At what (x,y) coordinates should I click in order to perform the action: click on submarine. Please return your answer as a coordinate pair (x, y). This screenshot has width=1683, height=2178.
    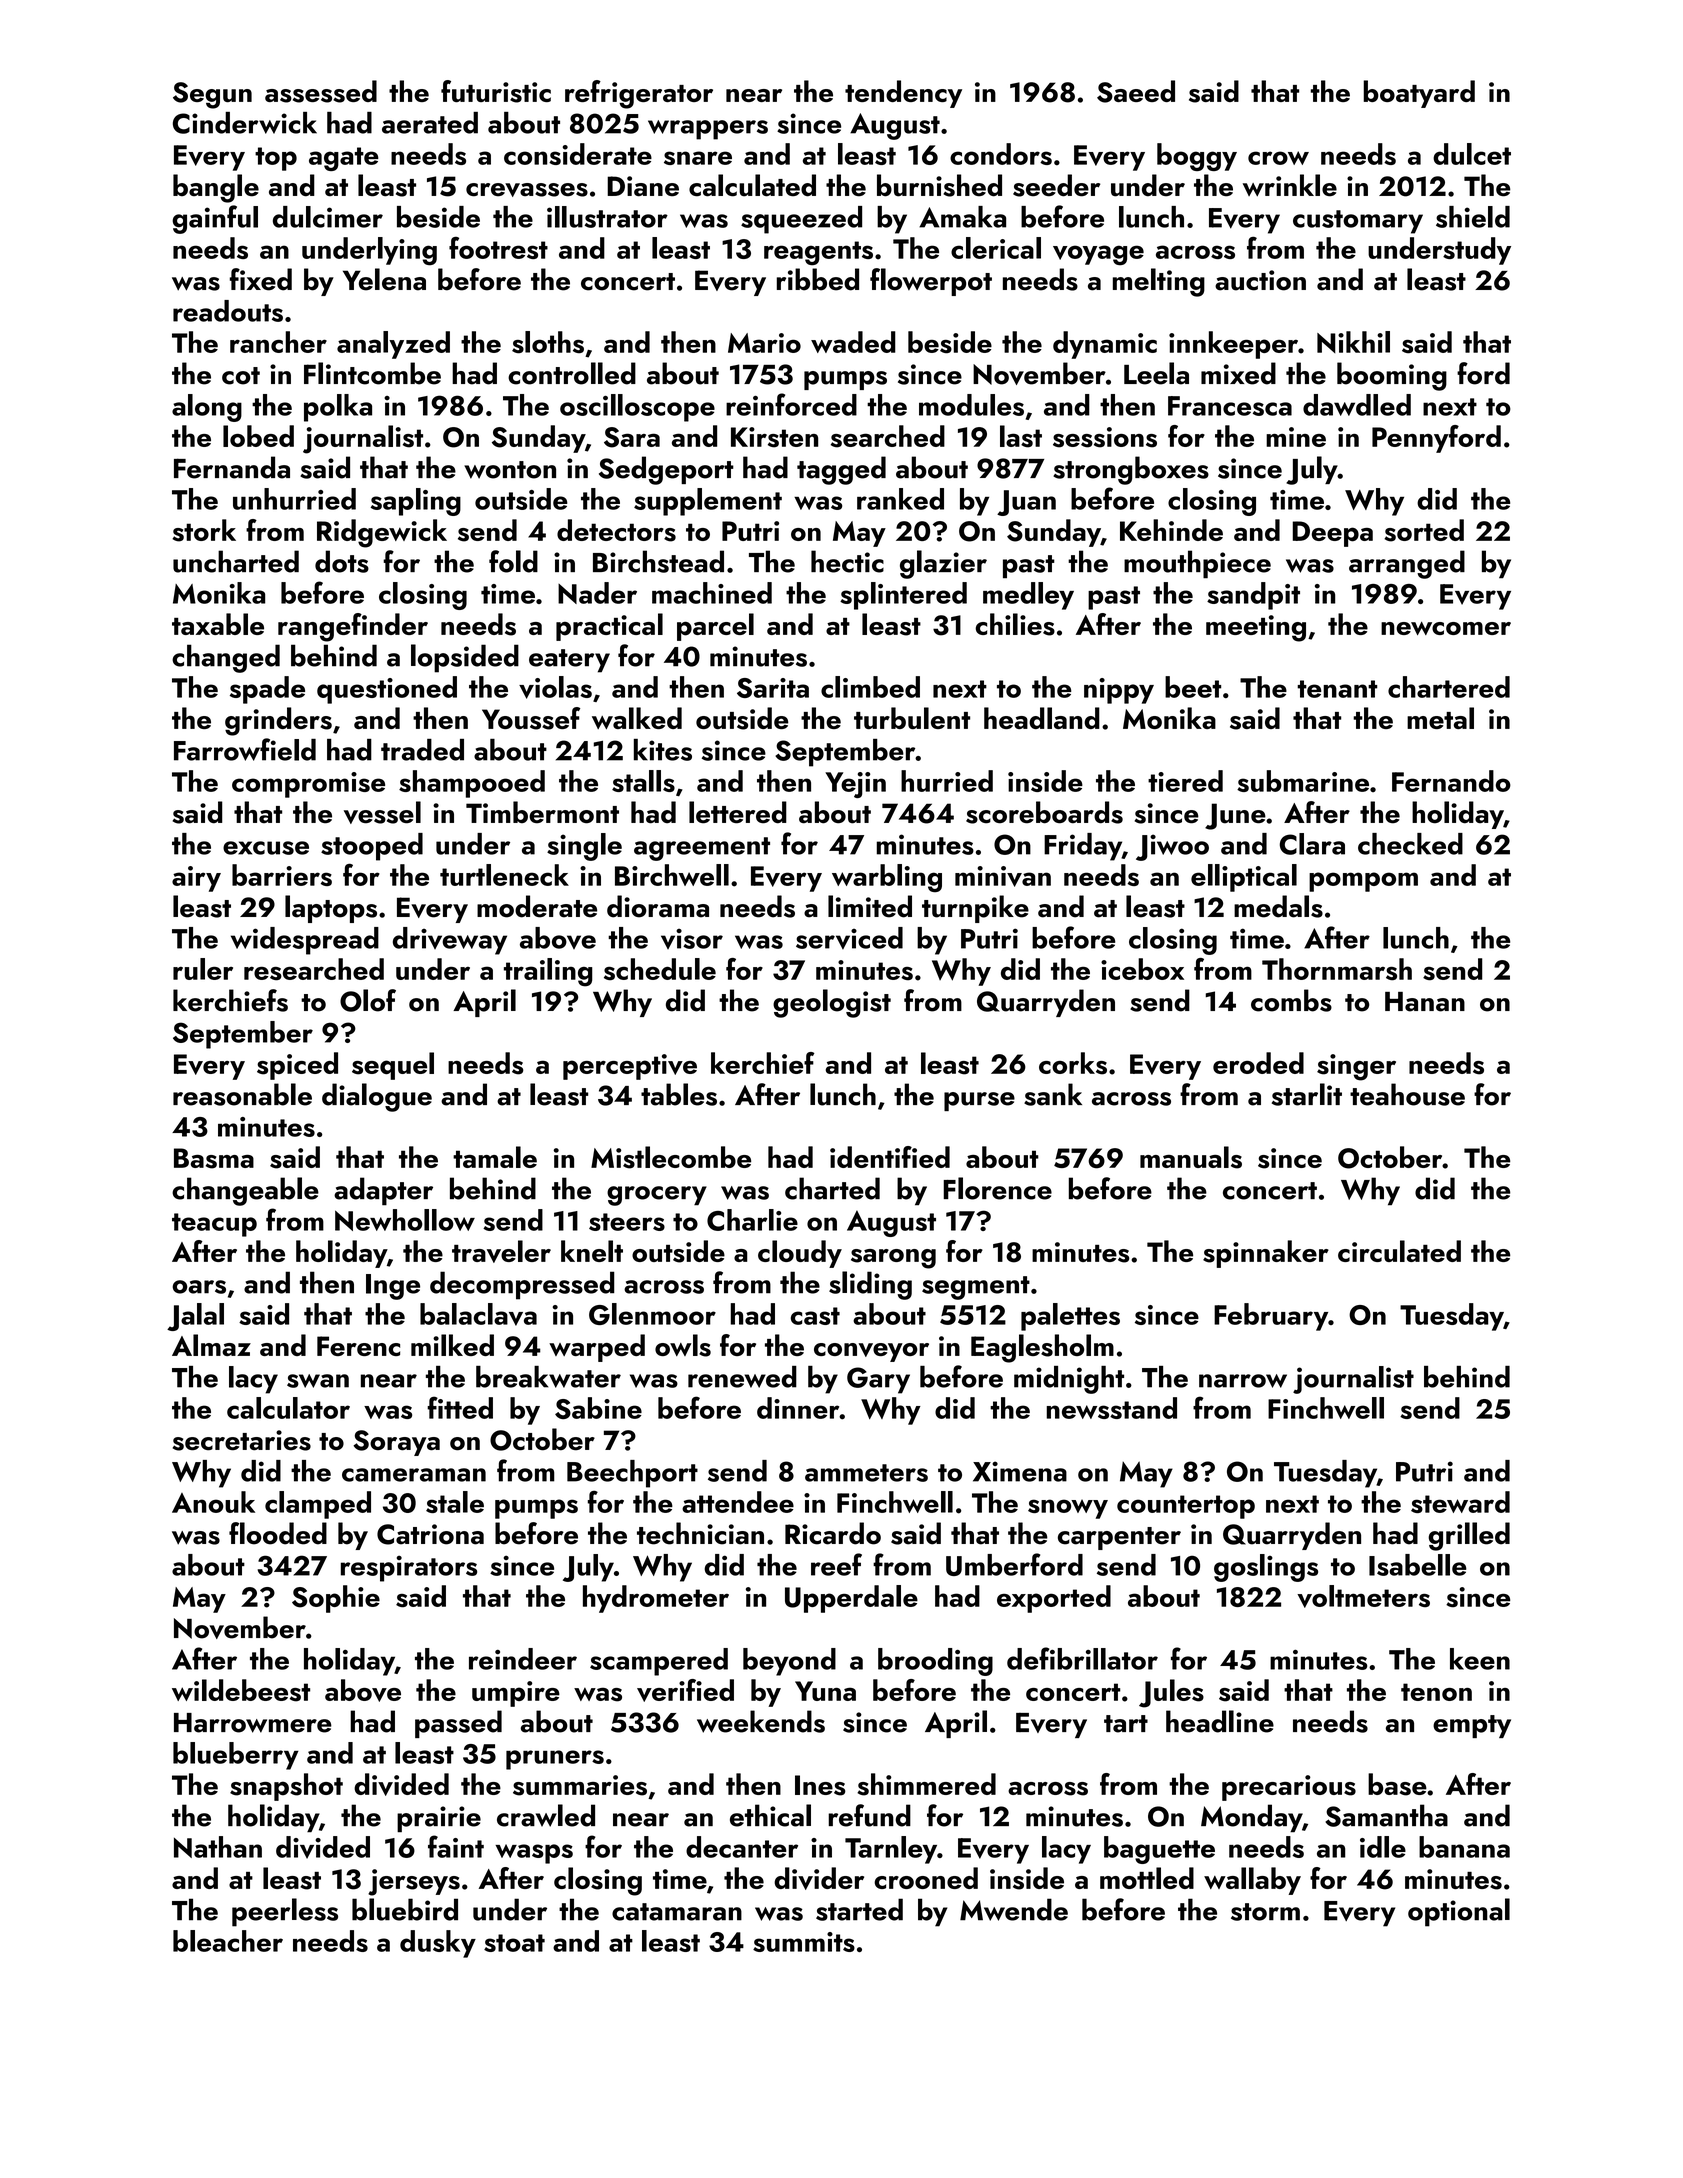
    Looking at the image, I should click on (1303, 781).
